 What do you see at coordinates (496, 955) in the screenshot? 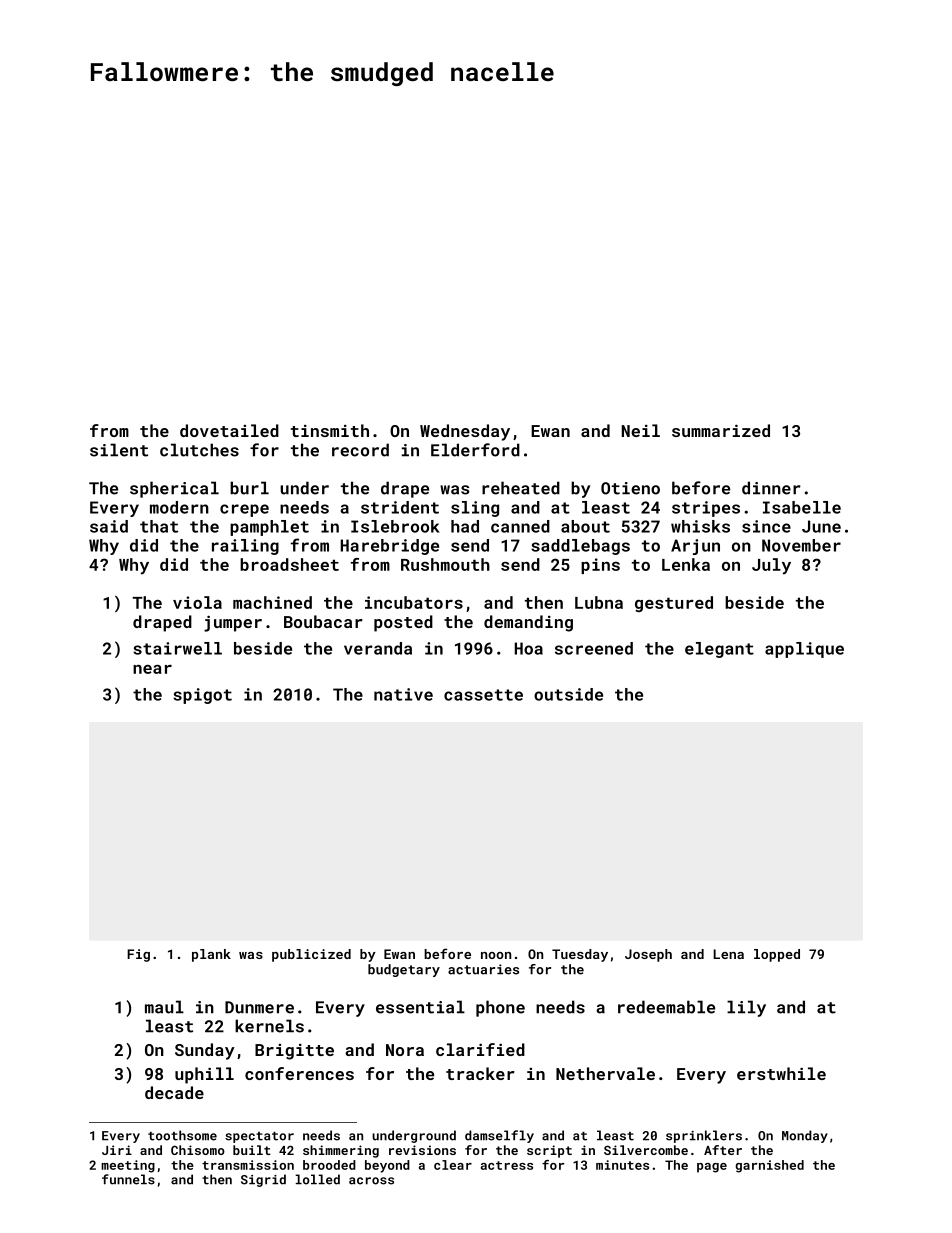
I see `noon` at bounding box center [496, 955].
